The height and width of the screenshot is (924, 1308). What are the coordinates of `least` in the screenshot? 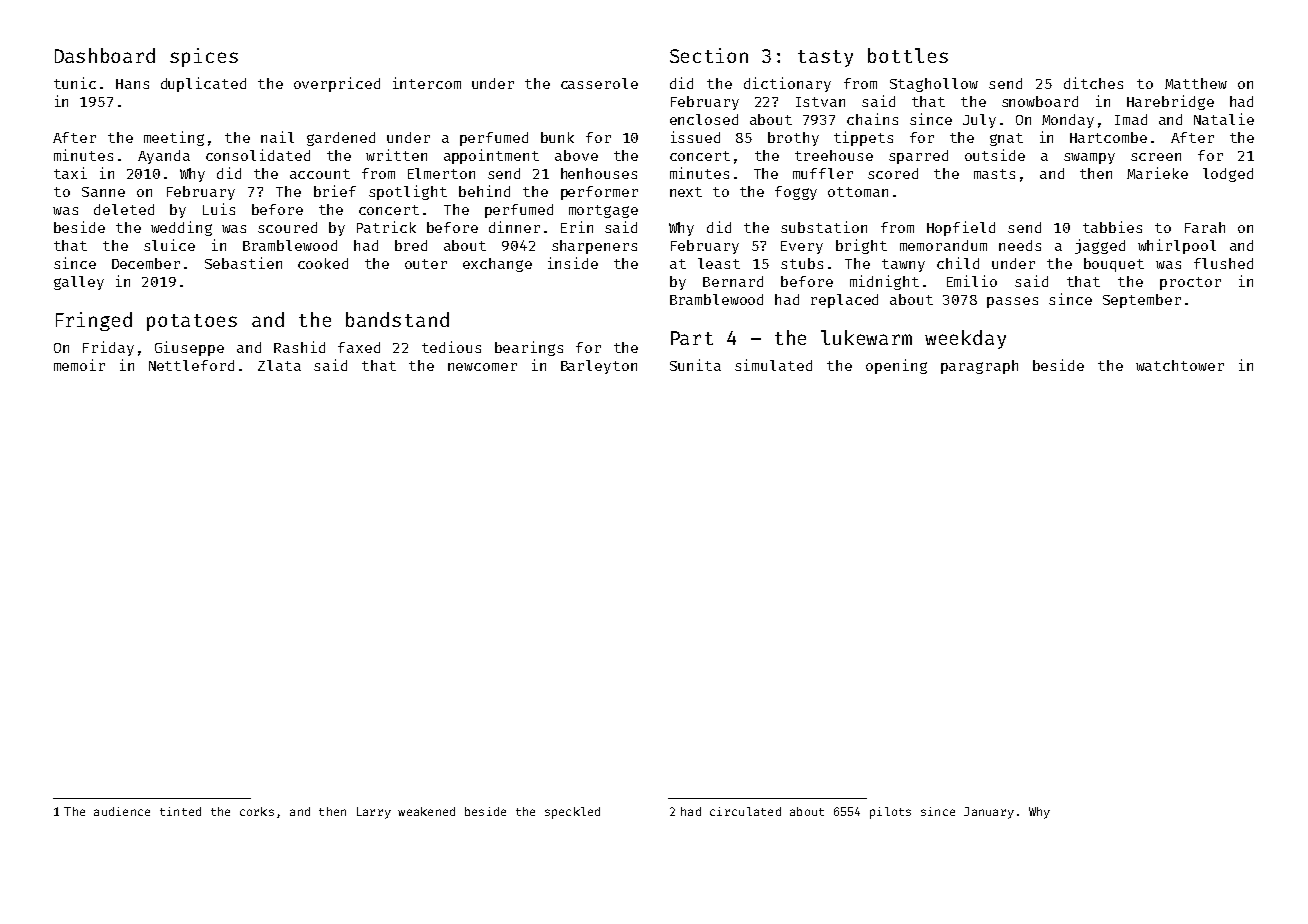 It's located at (719, 263).
